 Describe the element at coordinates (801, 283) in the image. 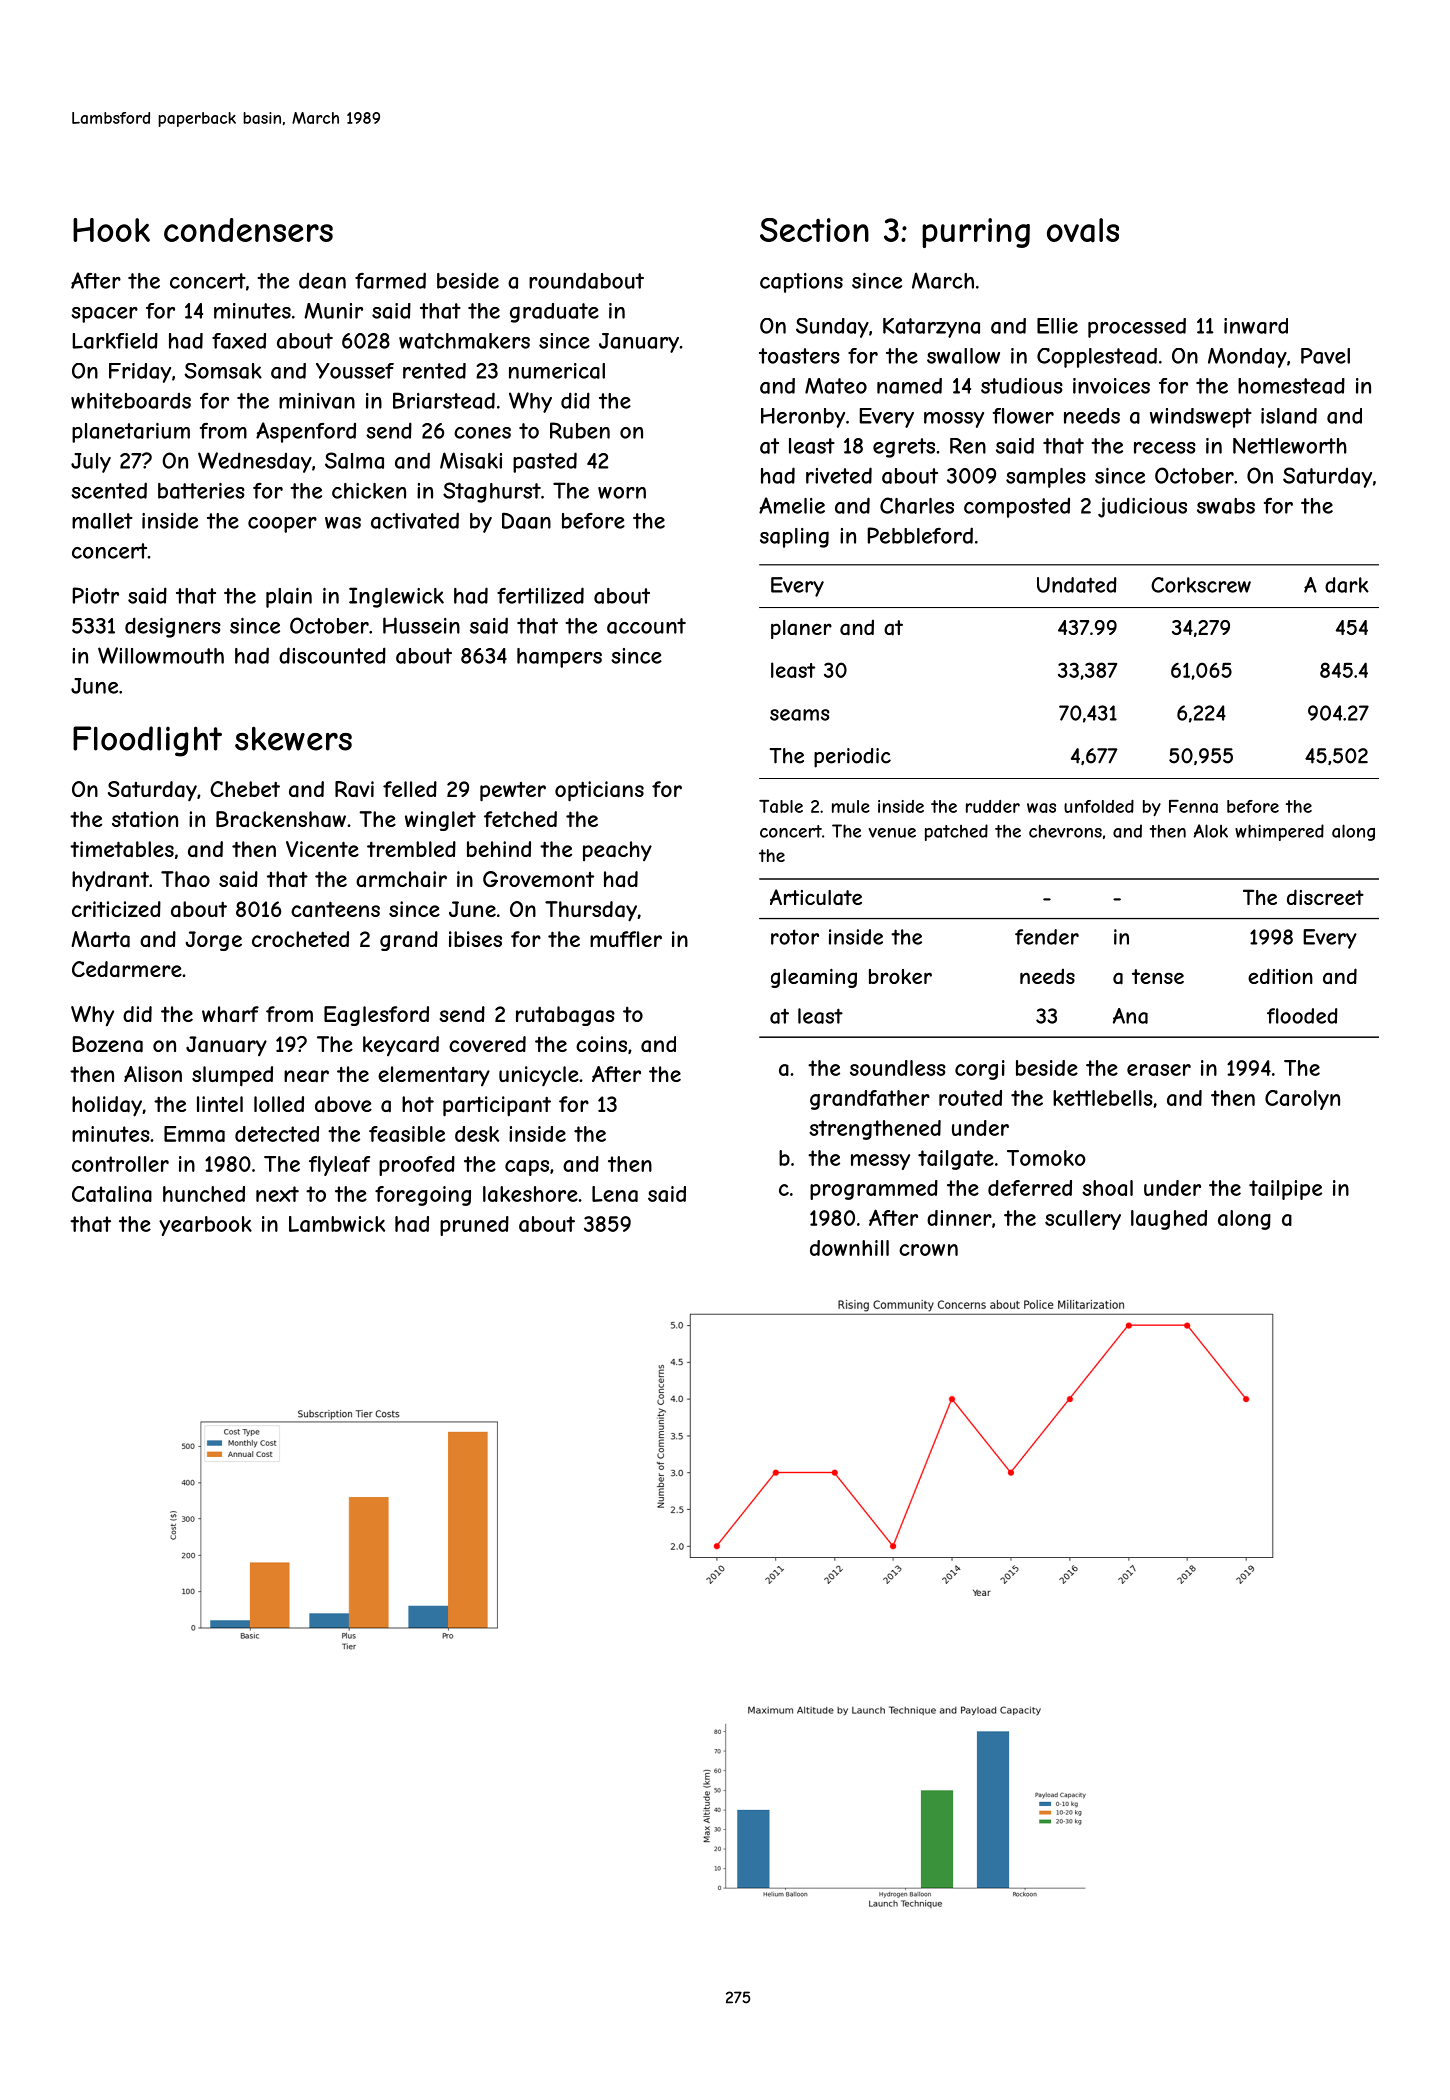

I see `captions` at that location.
